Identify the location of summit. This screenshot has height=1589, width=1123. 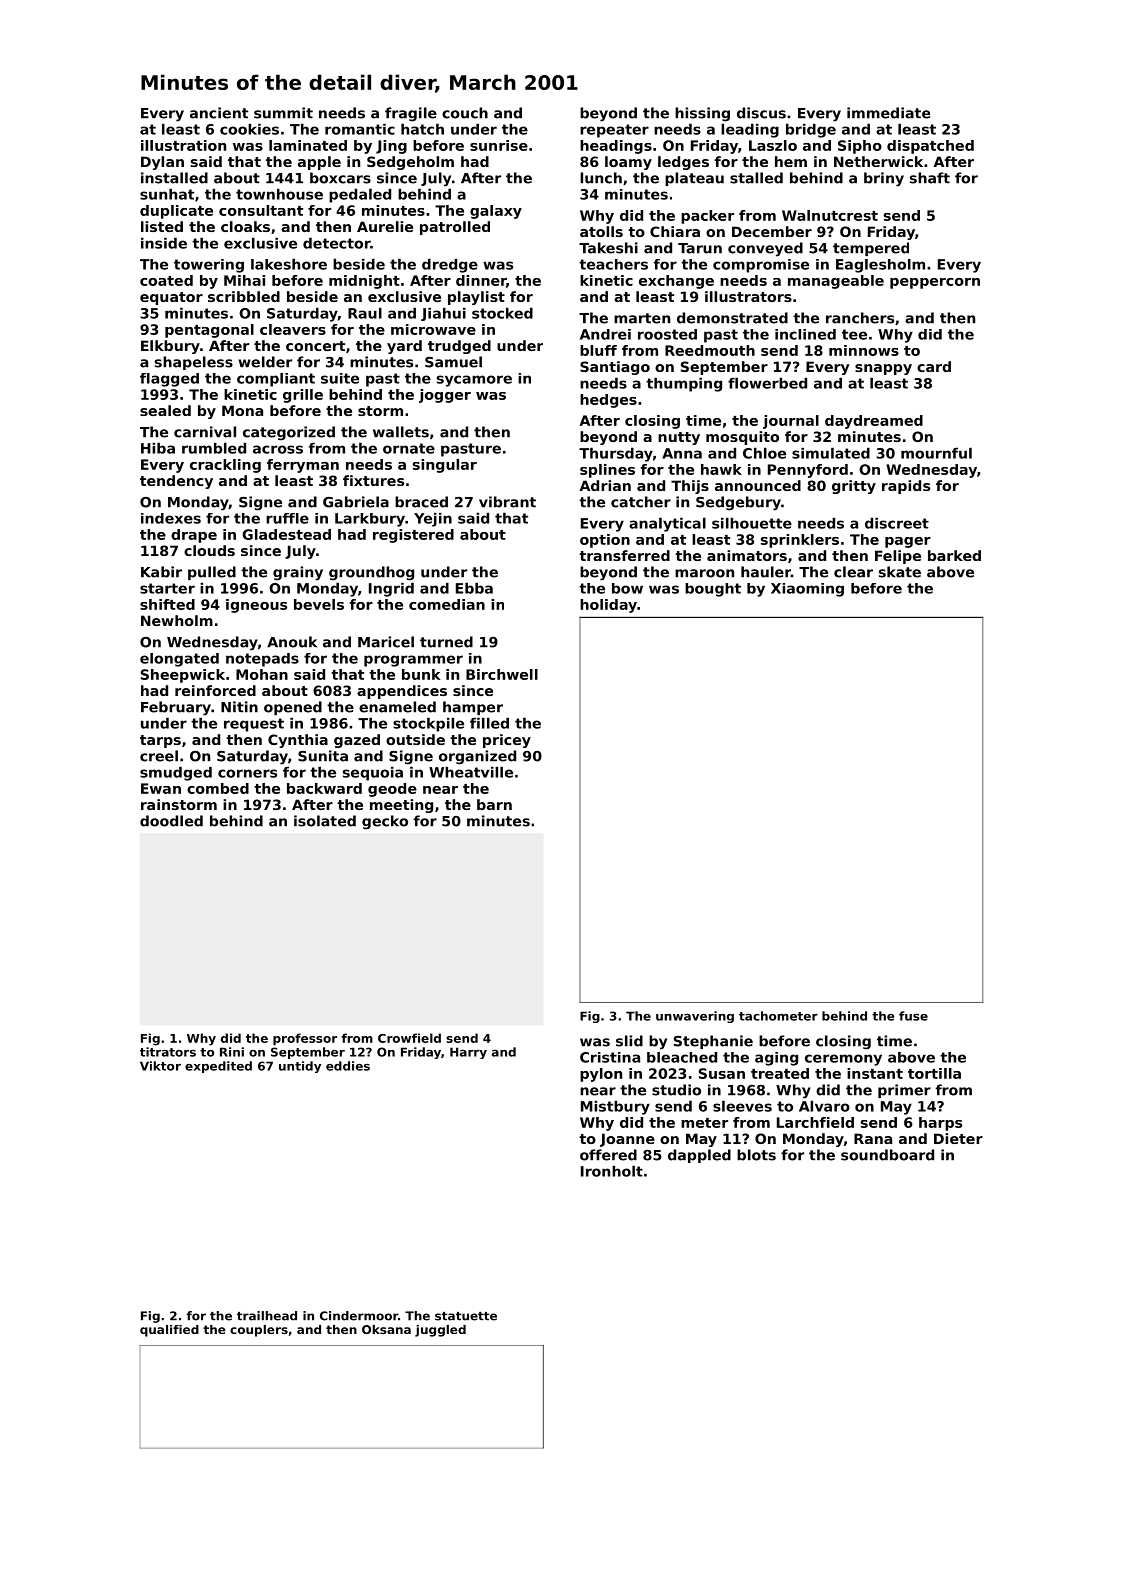
(283, 113).
